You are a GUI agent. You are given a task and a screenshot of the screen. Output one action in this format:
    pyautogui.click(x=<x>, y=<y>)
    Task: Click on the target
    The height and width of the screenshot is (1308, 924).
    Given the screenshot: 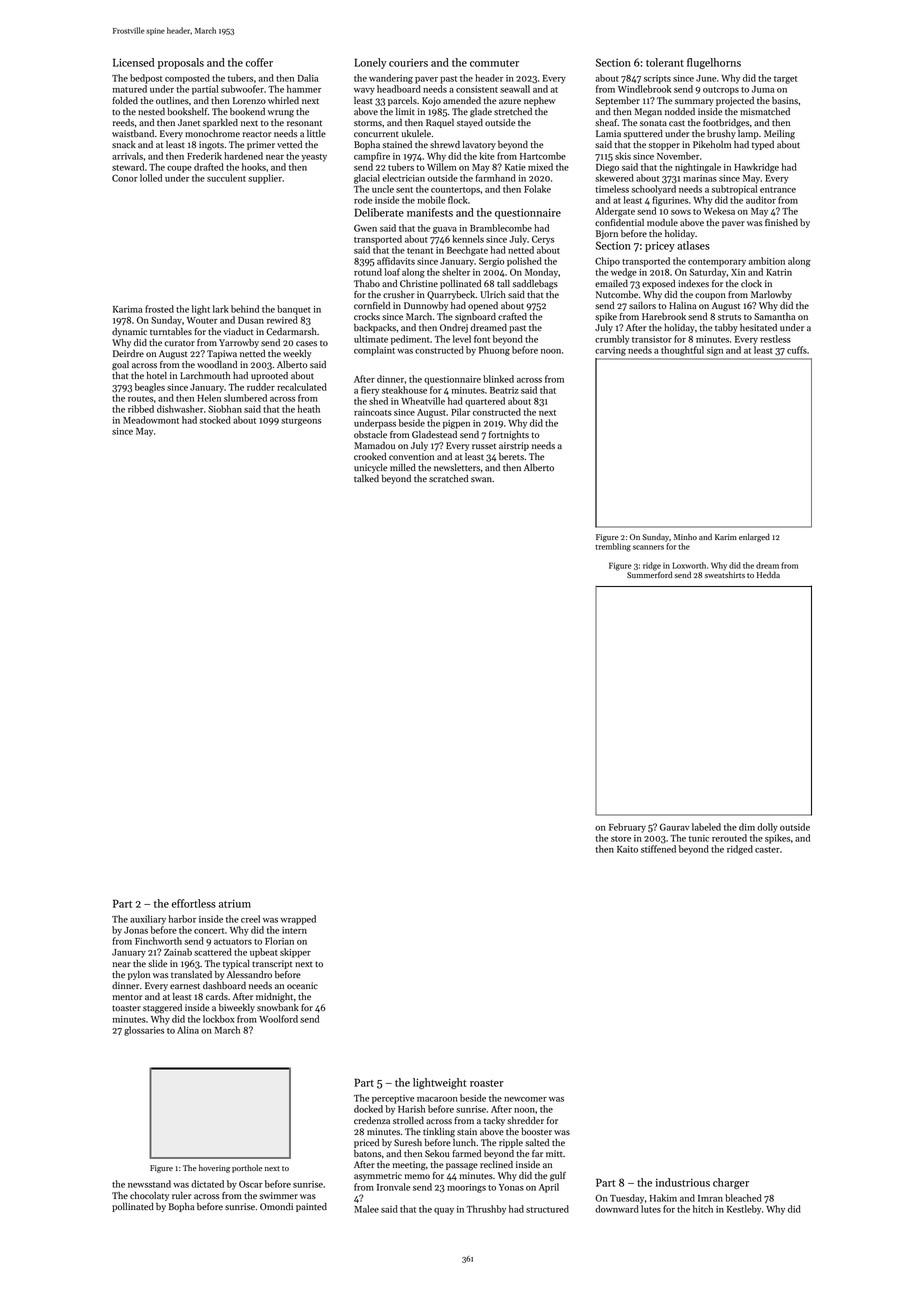 What is the action you would take?
    pyautogui.click(x=785, y=80)
